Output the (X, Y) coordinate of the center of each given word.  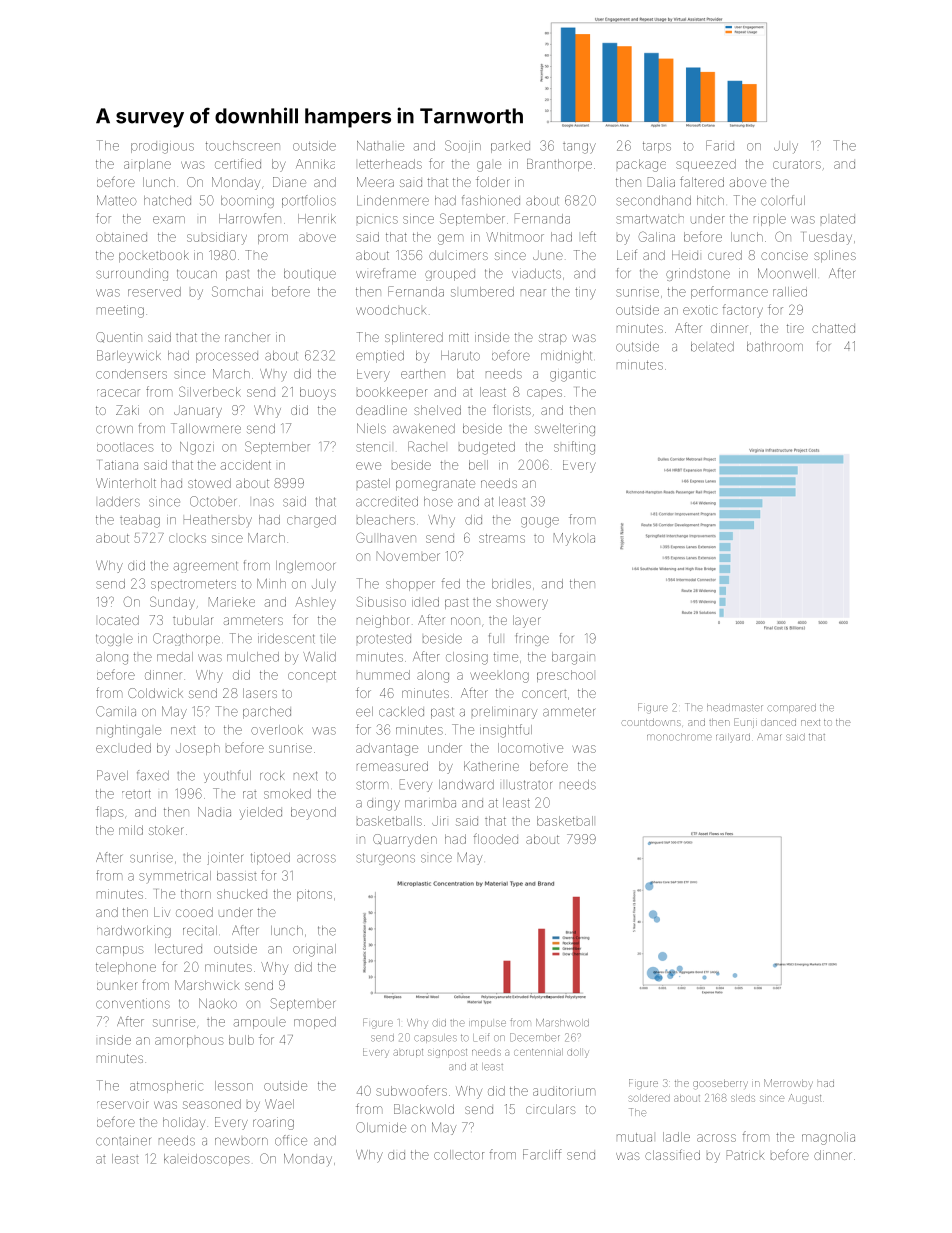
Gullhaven (386, 537)
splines (835, 256)
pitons (314, 895)
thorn (196, 894)
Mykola (574, 539)
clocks (187, 539)
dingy (383, 805)
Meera (375, 182)
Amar (769, 736)
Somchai (237, 291)
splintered (414, 338)
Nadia (214, 812)
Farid (720, 145)
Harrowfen (250, 218)
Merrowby (788, 1083)
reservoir (123, 1104)
